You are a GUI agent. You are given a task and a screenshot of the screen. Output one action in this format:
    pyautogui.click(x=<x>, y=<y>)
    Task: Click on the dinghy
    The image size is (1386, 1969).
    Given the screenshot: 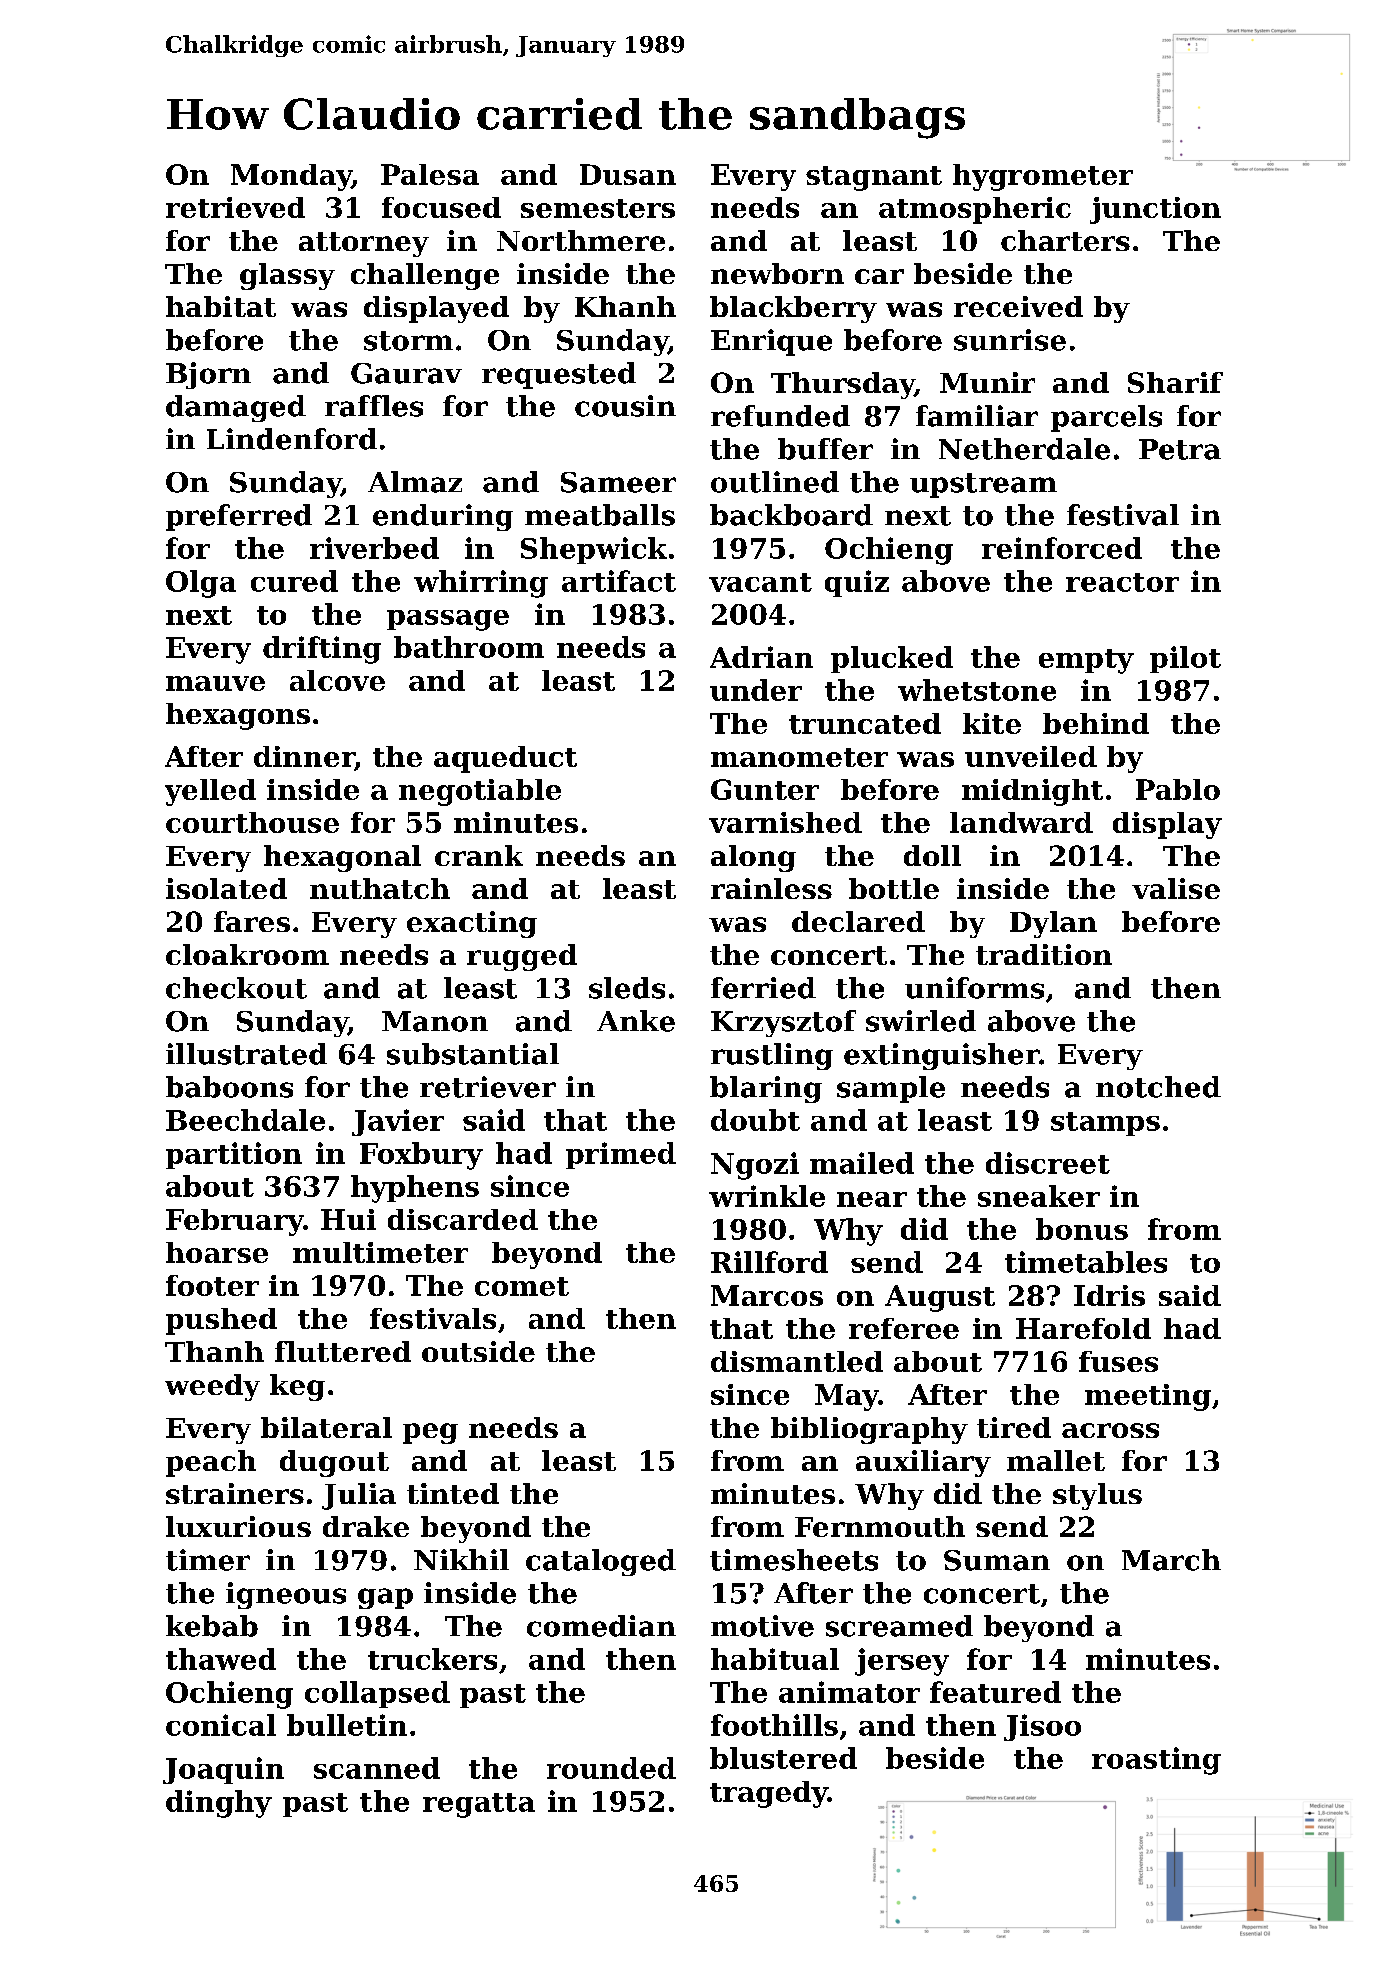 What is the action you would take?
    pyautogui.click(x=219, y=1804)
